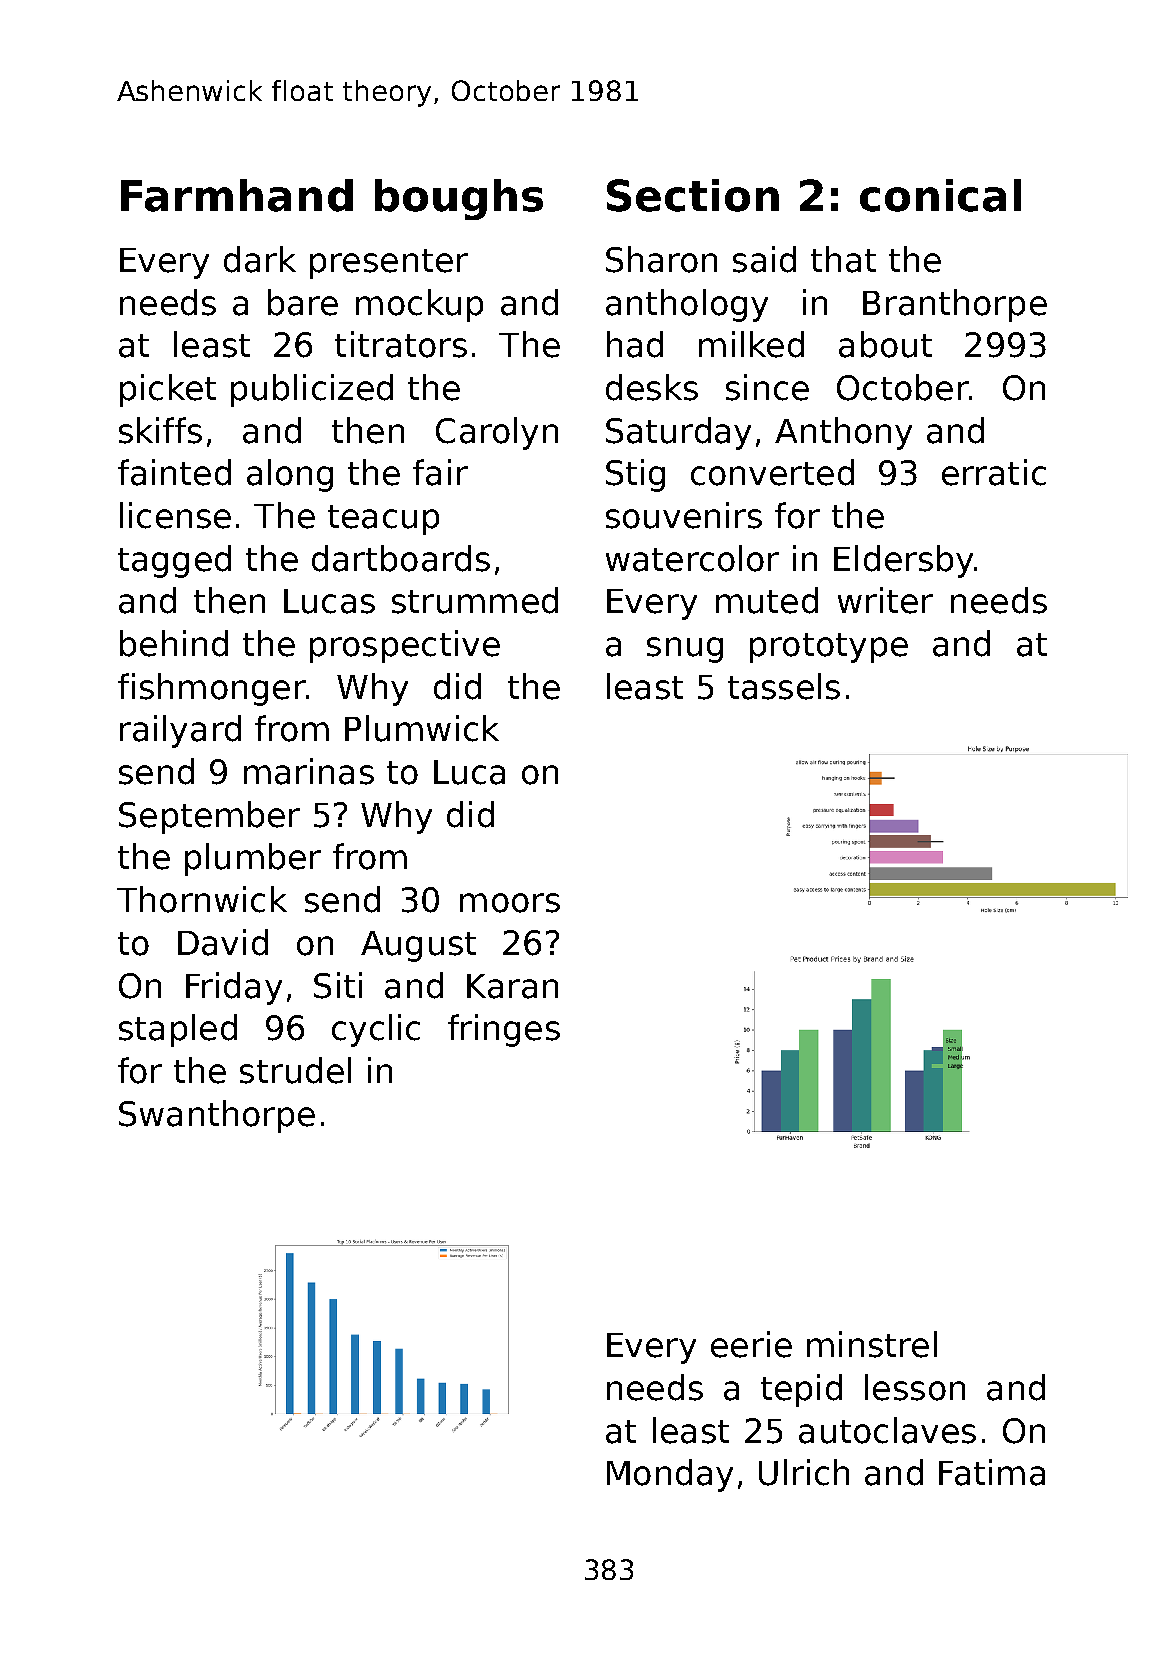  Describe the element at coordinates (419, 305) in the image. I see `mockup` at that location.
